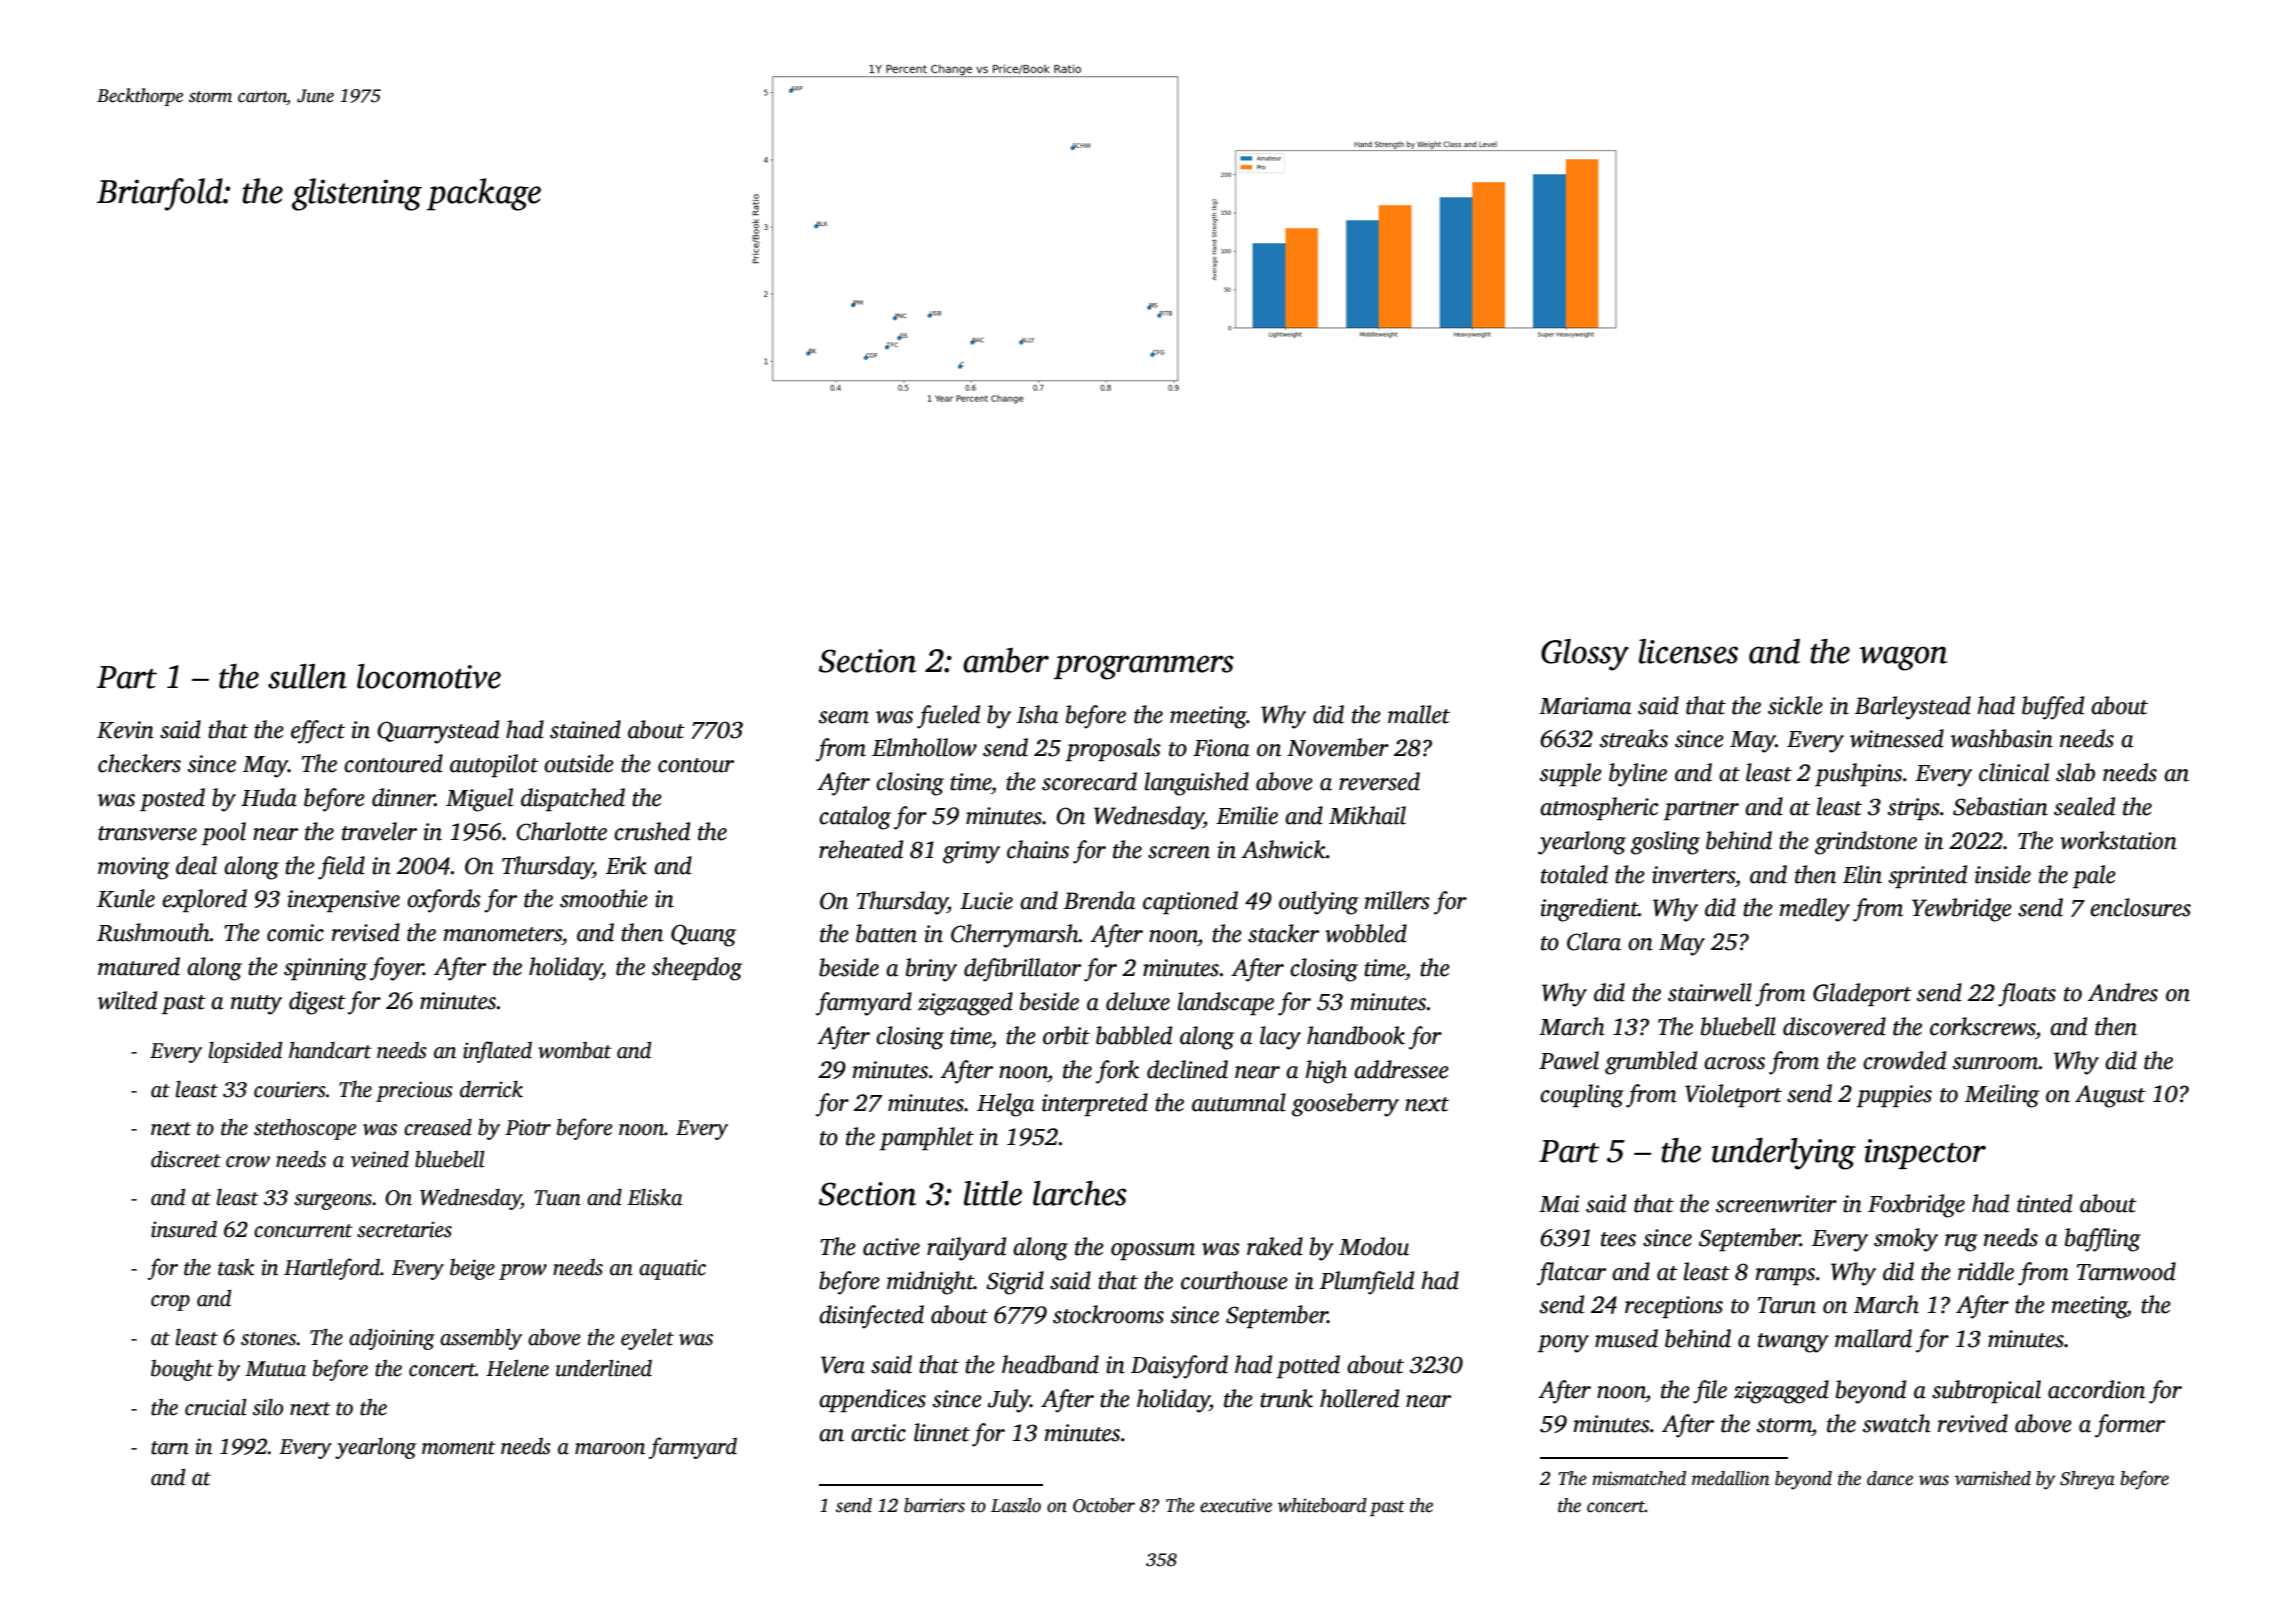 Image resolution: width=2292 pixels, height=1620 pixels. I want to click on whiteboard, so click(1322, 1505).
